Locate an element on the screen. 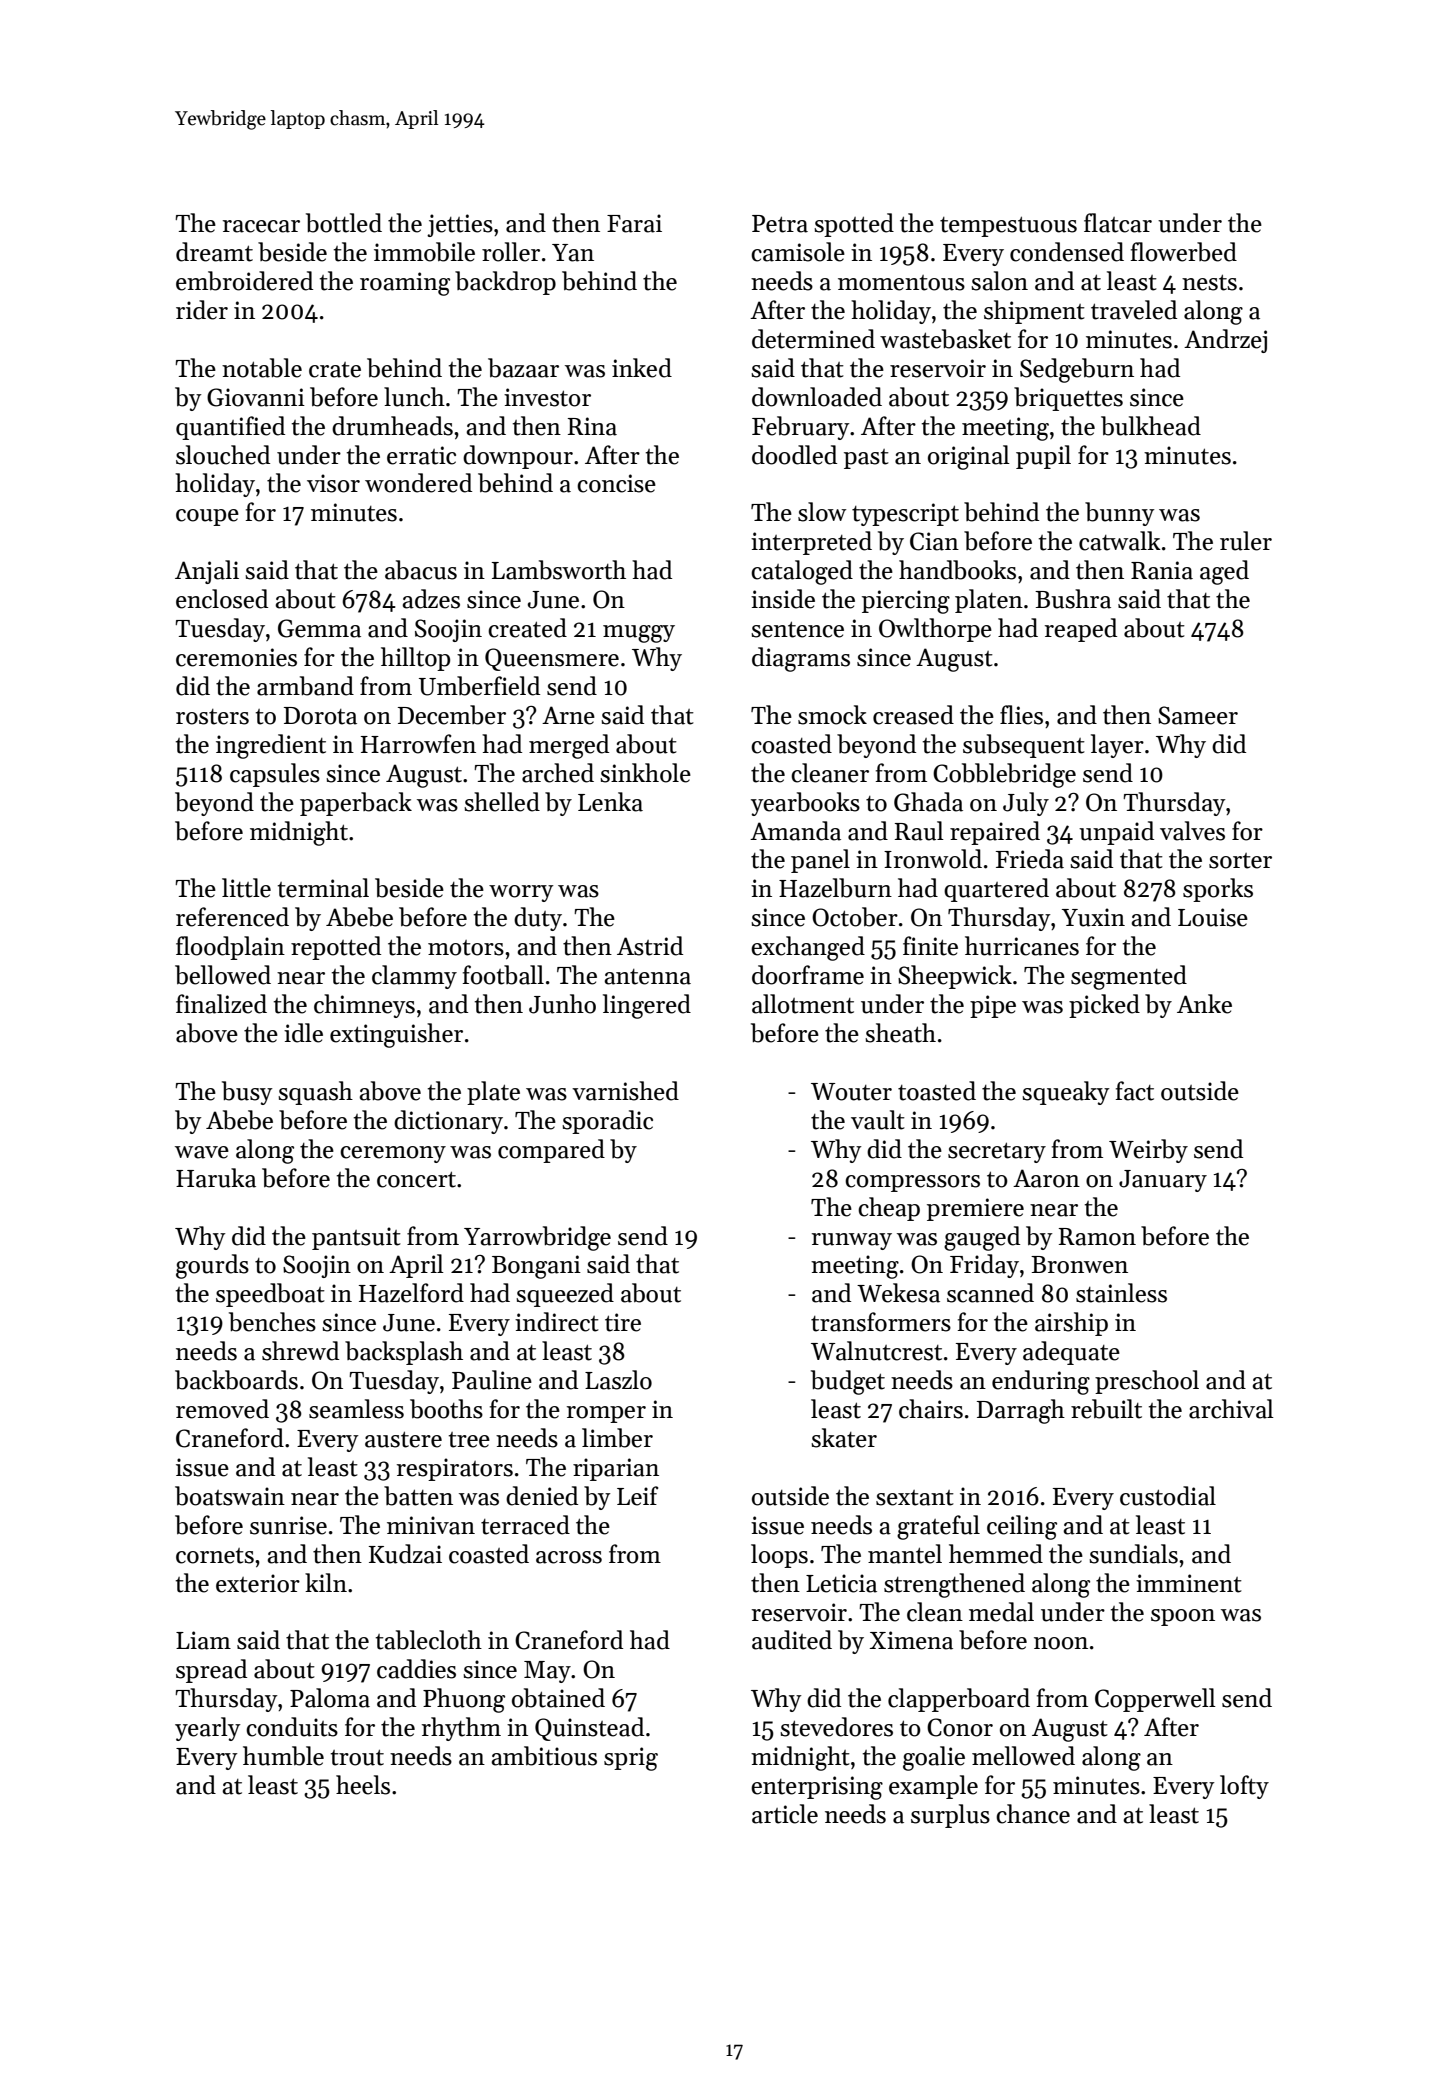 Image resolution: width=1450 pixels, height=2100 pixels. ruler is located at coordinates (1246, 541).
